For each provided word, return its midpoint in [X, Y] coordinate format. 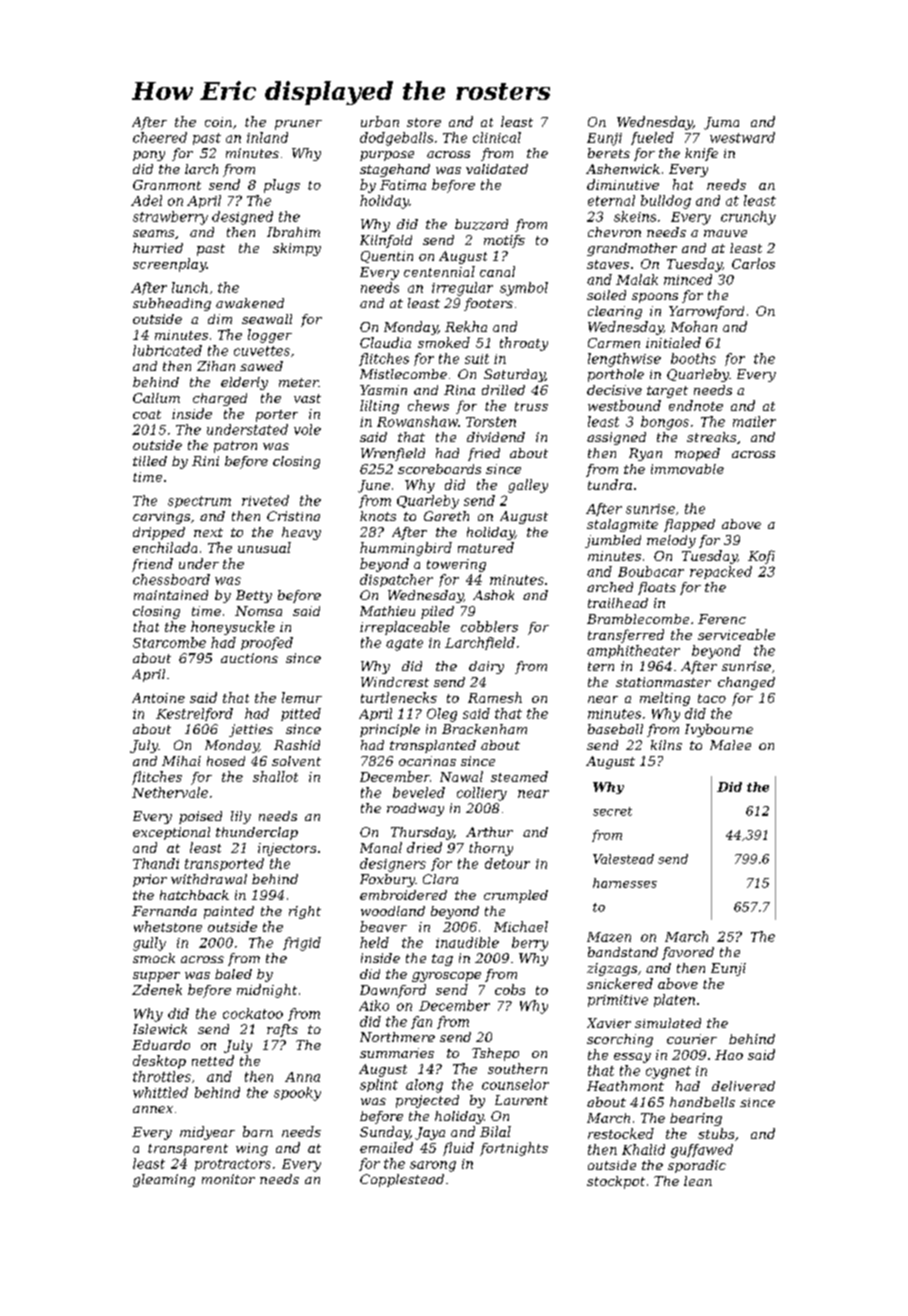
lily [241, 817]
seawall [267, 319]
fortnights [514, 1149]
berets [609, 153]
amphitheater [633, 651]
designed [242, 218]
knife [701, 154]
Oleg [442, 715]
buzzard [481, 224]
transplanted [433, 746]
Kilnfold [386, 241]
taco [712, 698]
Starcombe [169, 642]
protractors [233, 1165]
